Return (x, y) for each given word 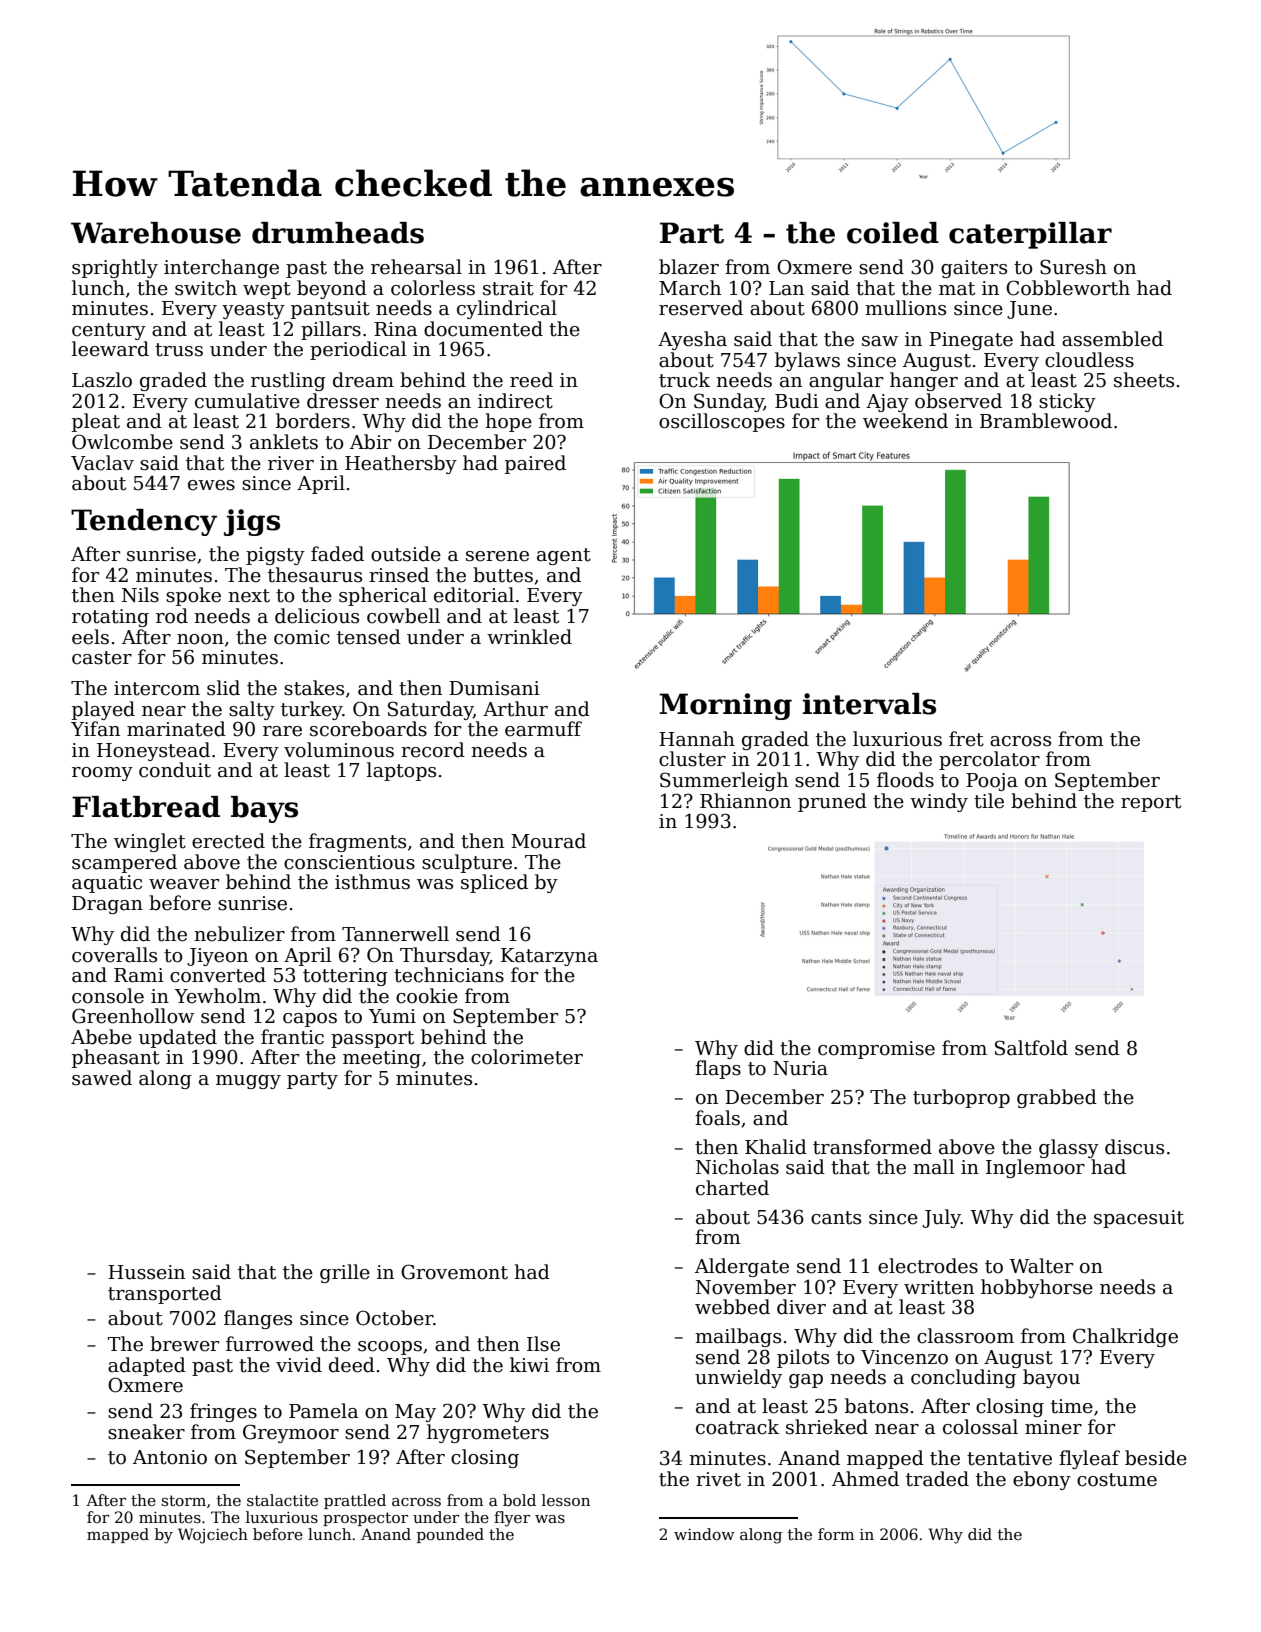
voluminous (339, 750)
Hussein (146, 1272)
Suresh (1073, 267)
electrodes (928, 1266)
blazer (689, 267)
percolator (989, 760)
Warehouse (156, 233)
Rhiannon (745, 801)
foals (717, 1118)
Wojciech (213, 1536)
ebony (1042, 1480)
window (704, 1534)
